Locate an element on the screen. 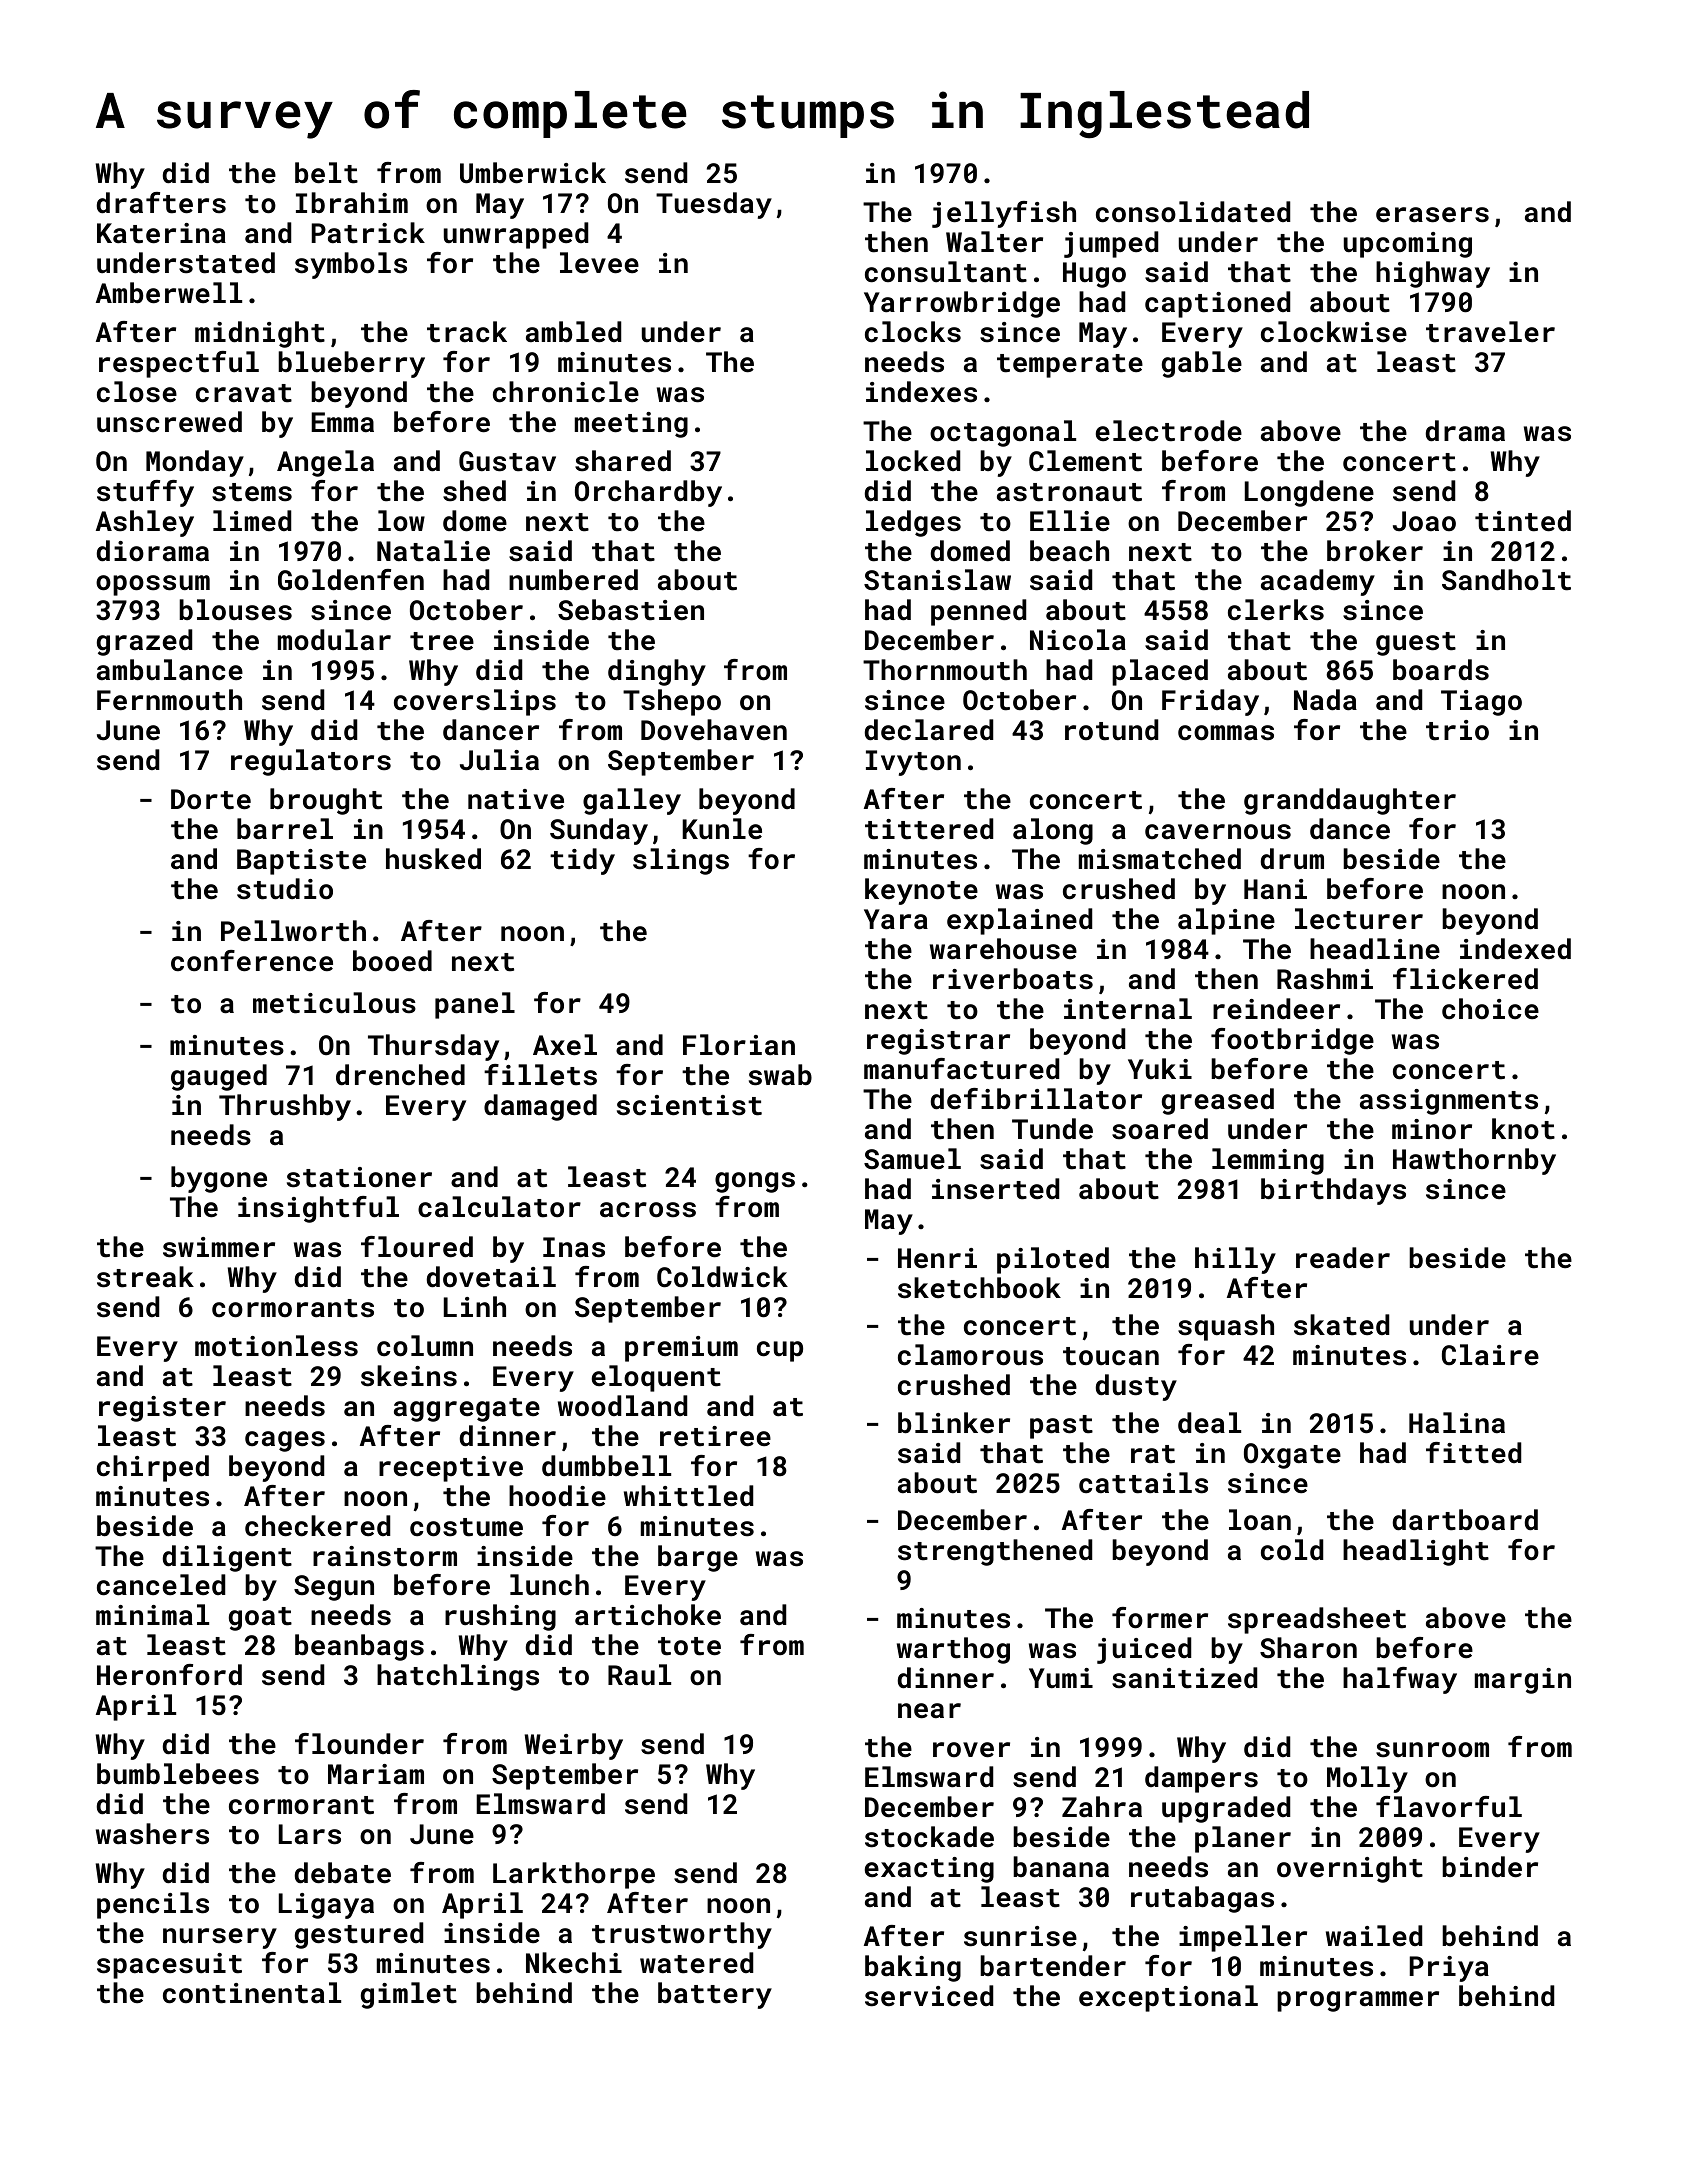  knot is located at coordinates (1523, 1129).
